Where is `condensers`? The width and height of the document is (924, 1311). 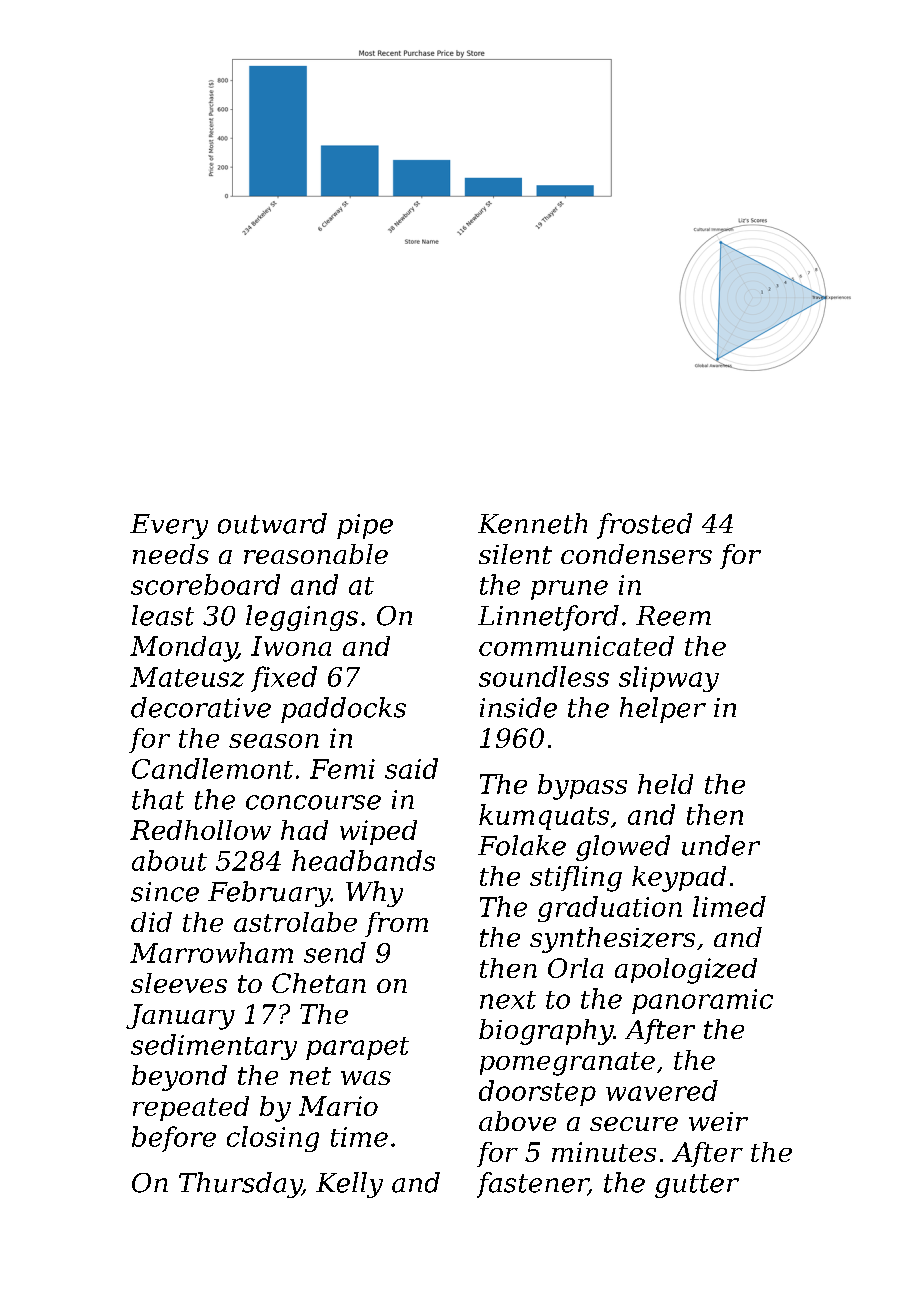
condensers is located at coordinates (636, 554).
